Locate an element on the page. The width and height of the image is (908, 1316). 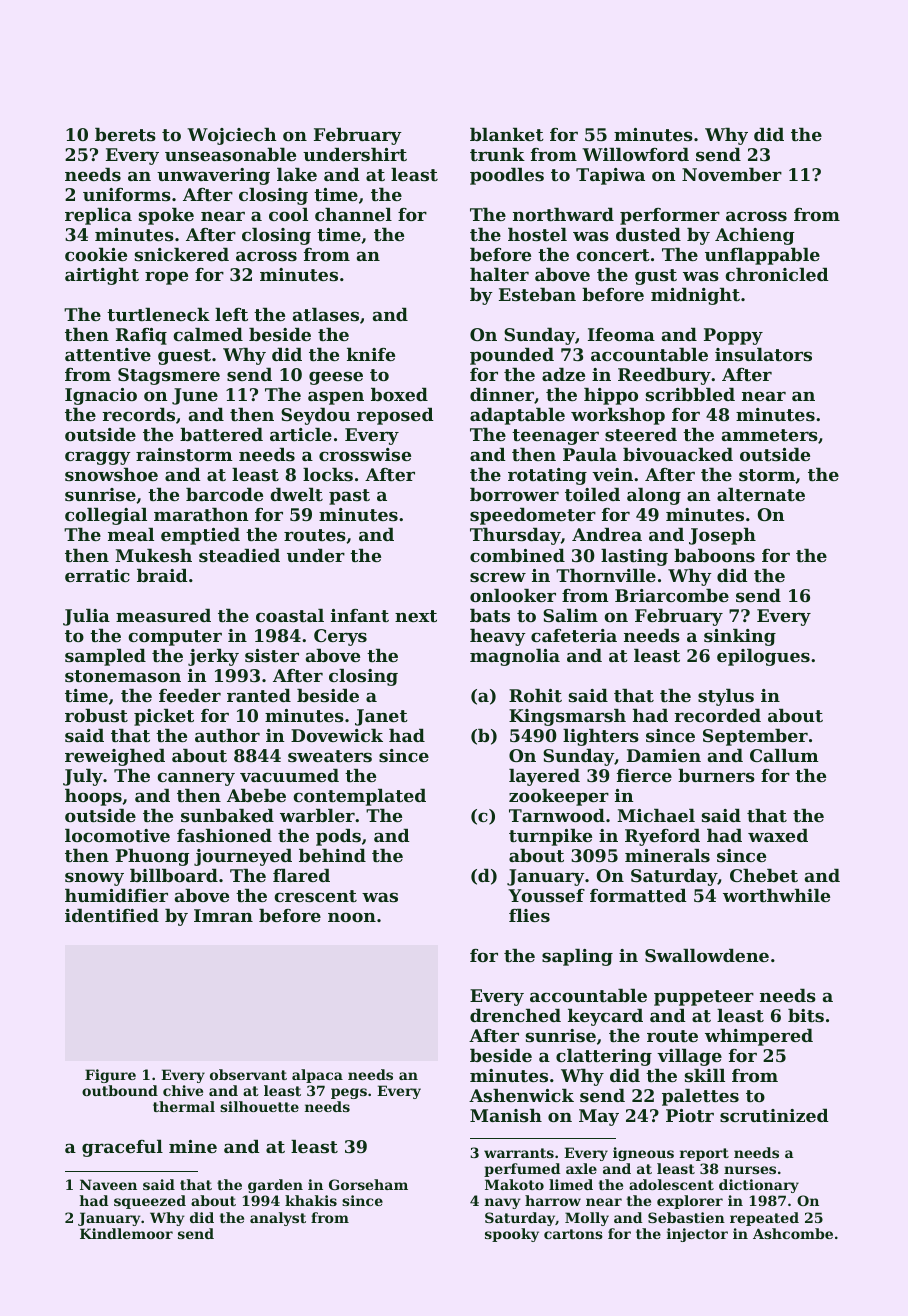
worthwhile is located at coordinates (776, 895).
